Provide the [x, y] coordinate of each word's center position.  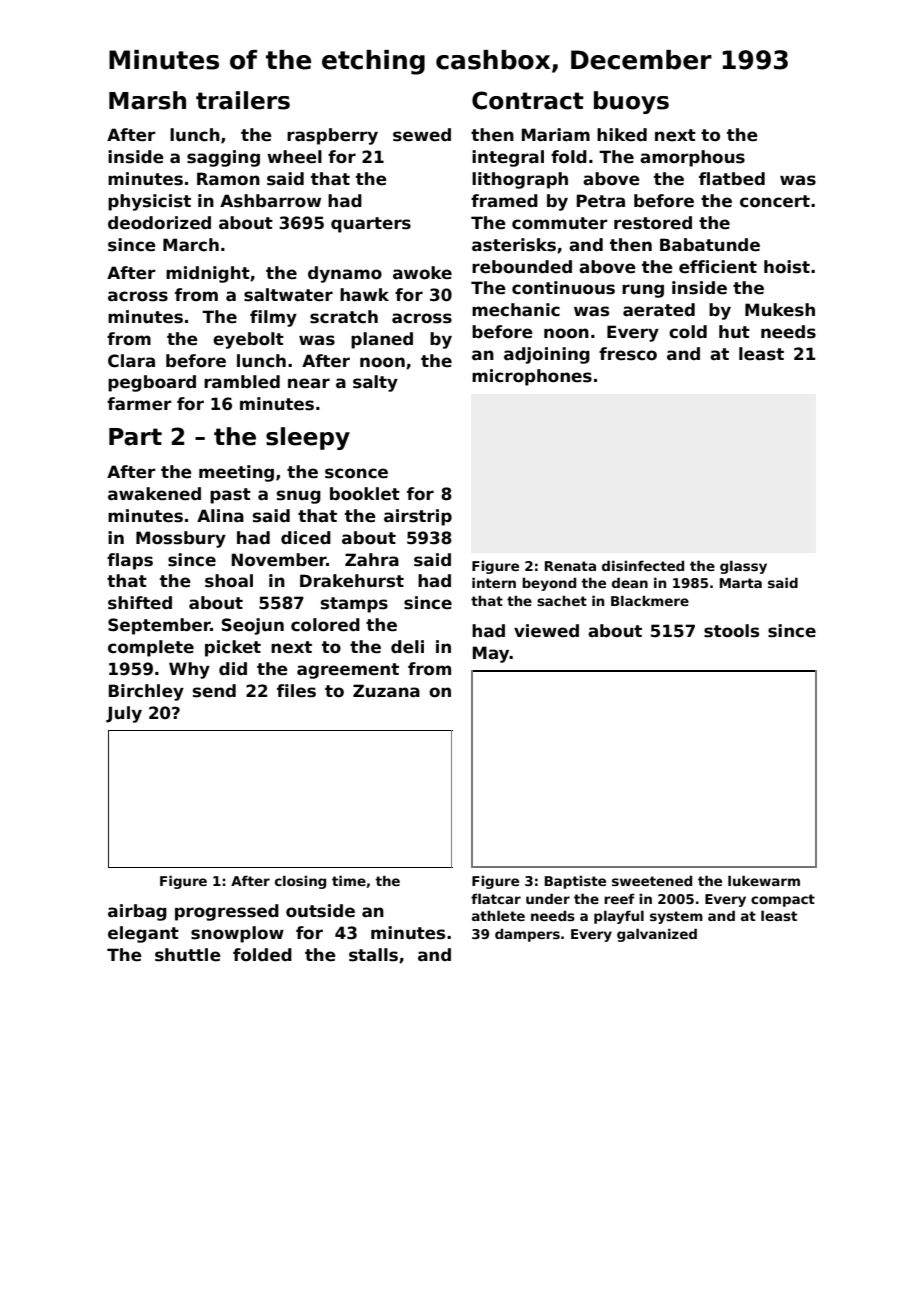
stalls [373, 955]
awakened [154, 494]
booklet [365, 494]
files [296, 691]
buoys [631, 102]
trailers [243, 100]
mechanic [516, 310]
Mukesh [780, 310]
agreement [348, 671]
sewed [422, 135]
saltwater [288, 295]
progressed [227, 912]
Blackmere [650, 600]
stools [731, 631]
